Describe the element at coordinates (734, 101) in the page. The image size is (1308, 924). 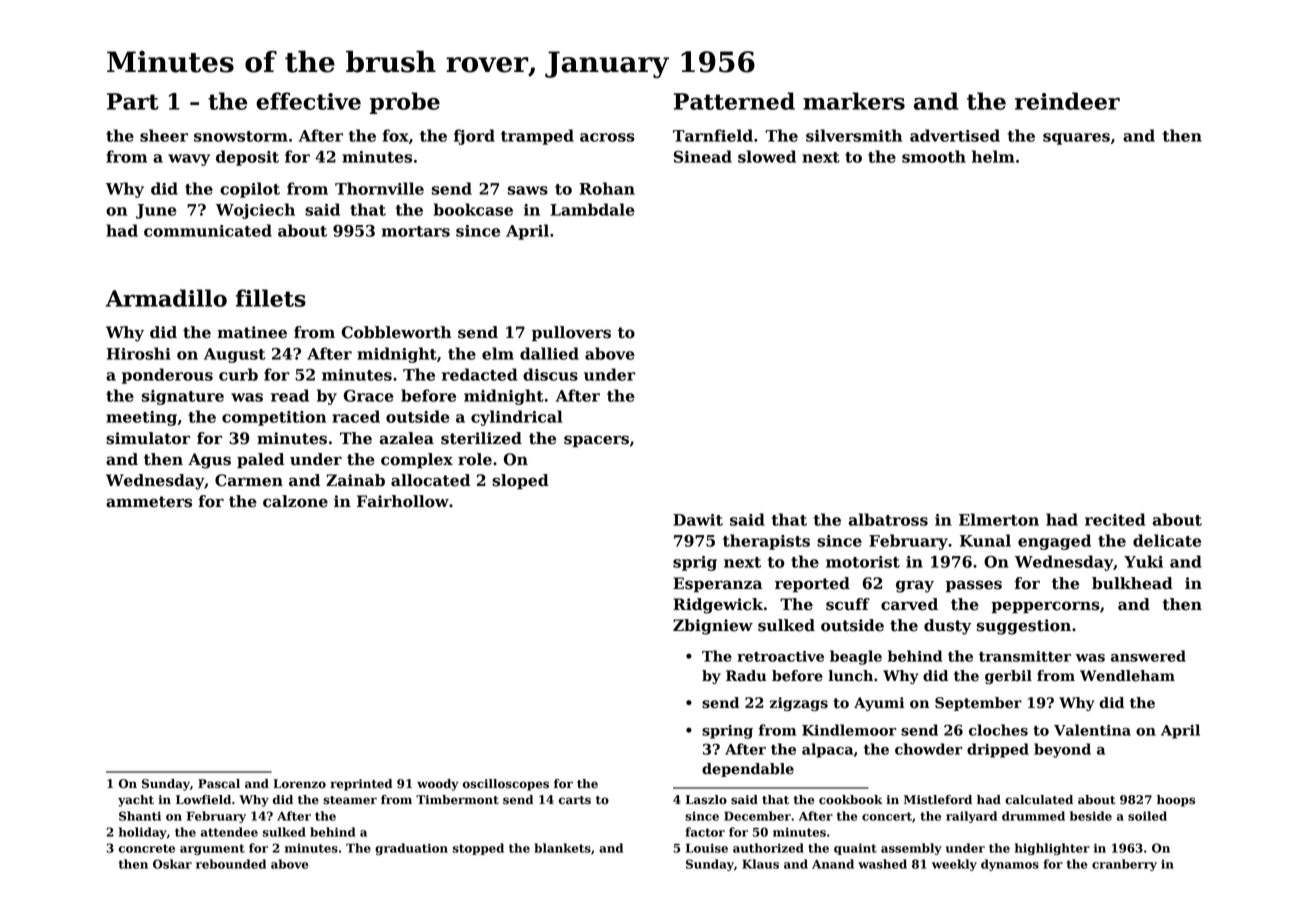
I see `Patterned` at that location.
